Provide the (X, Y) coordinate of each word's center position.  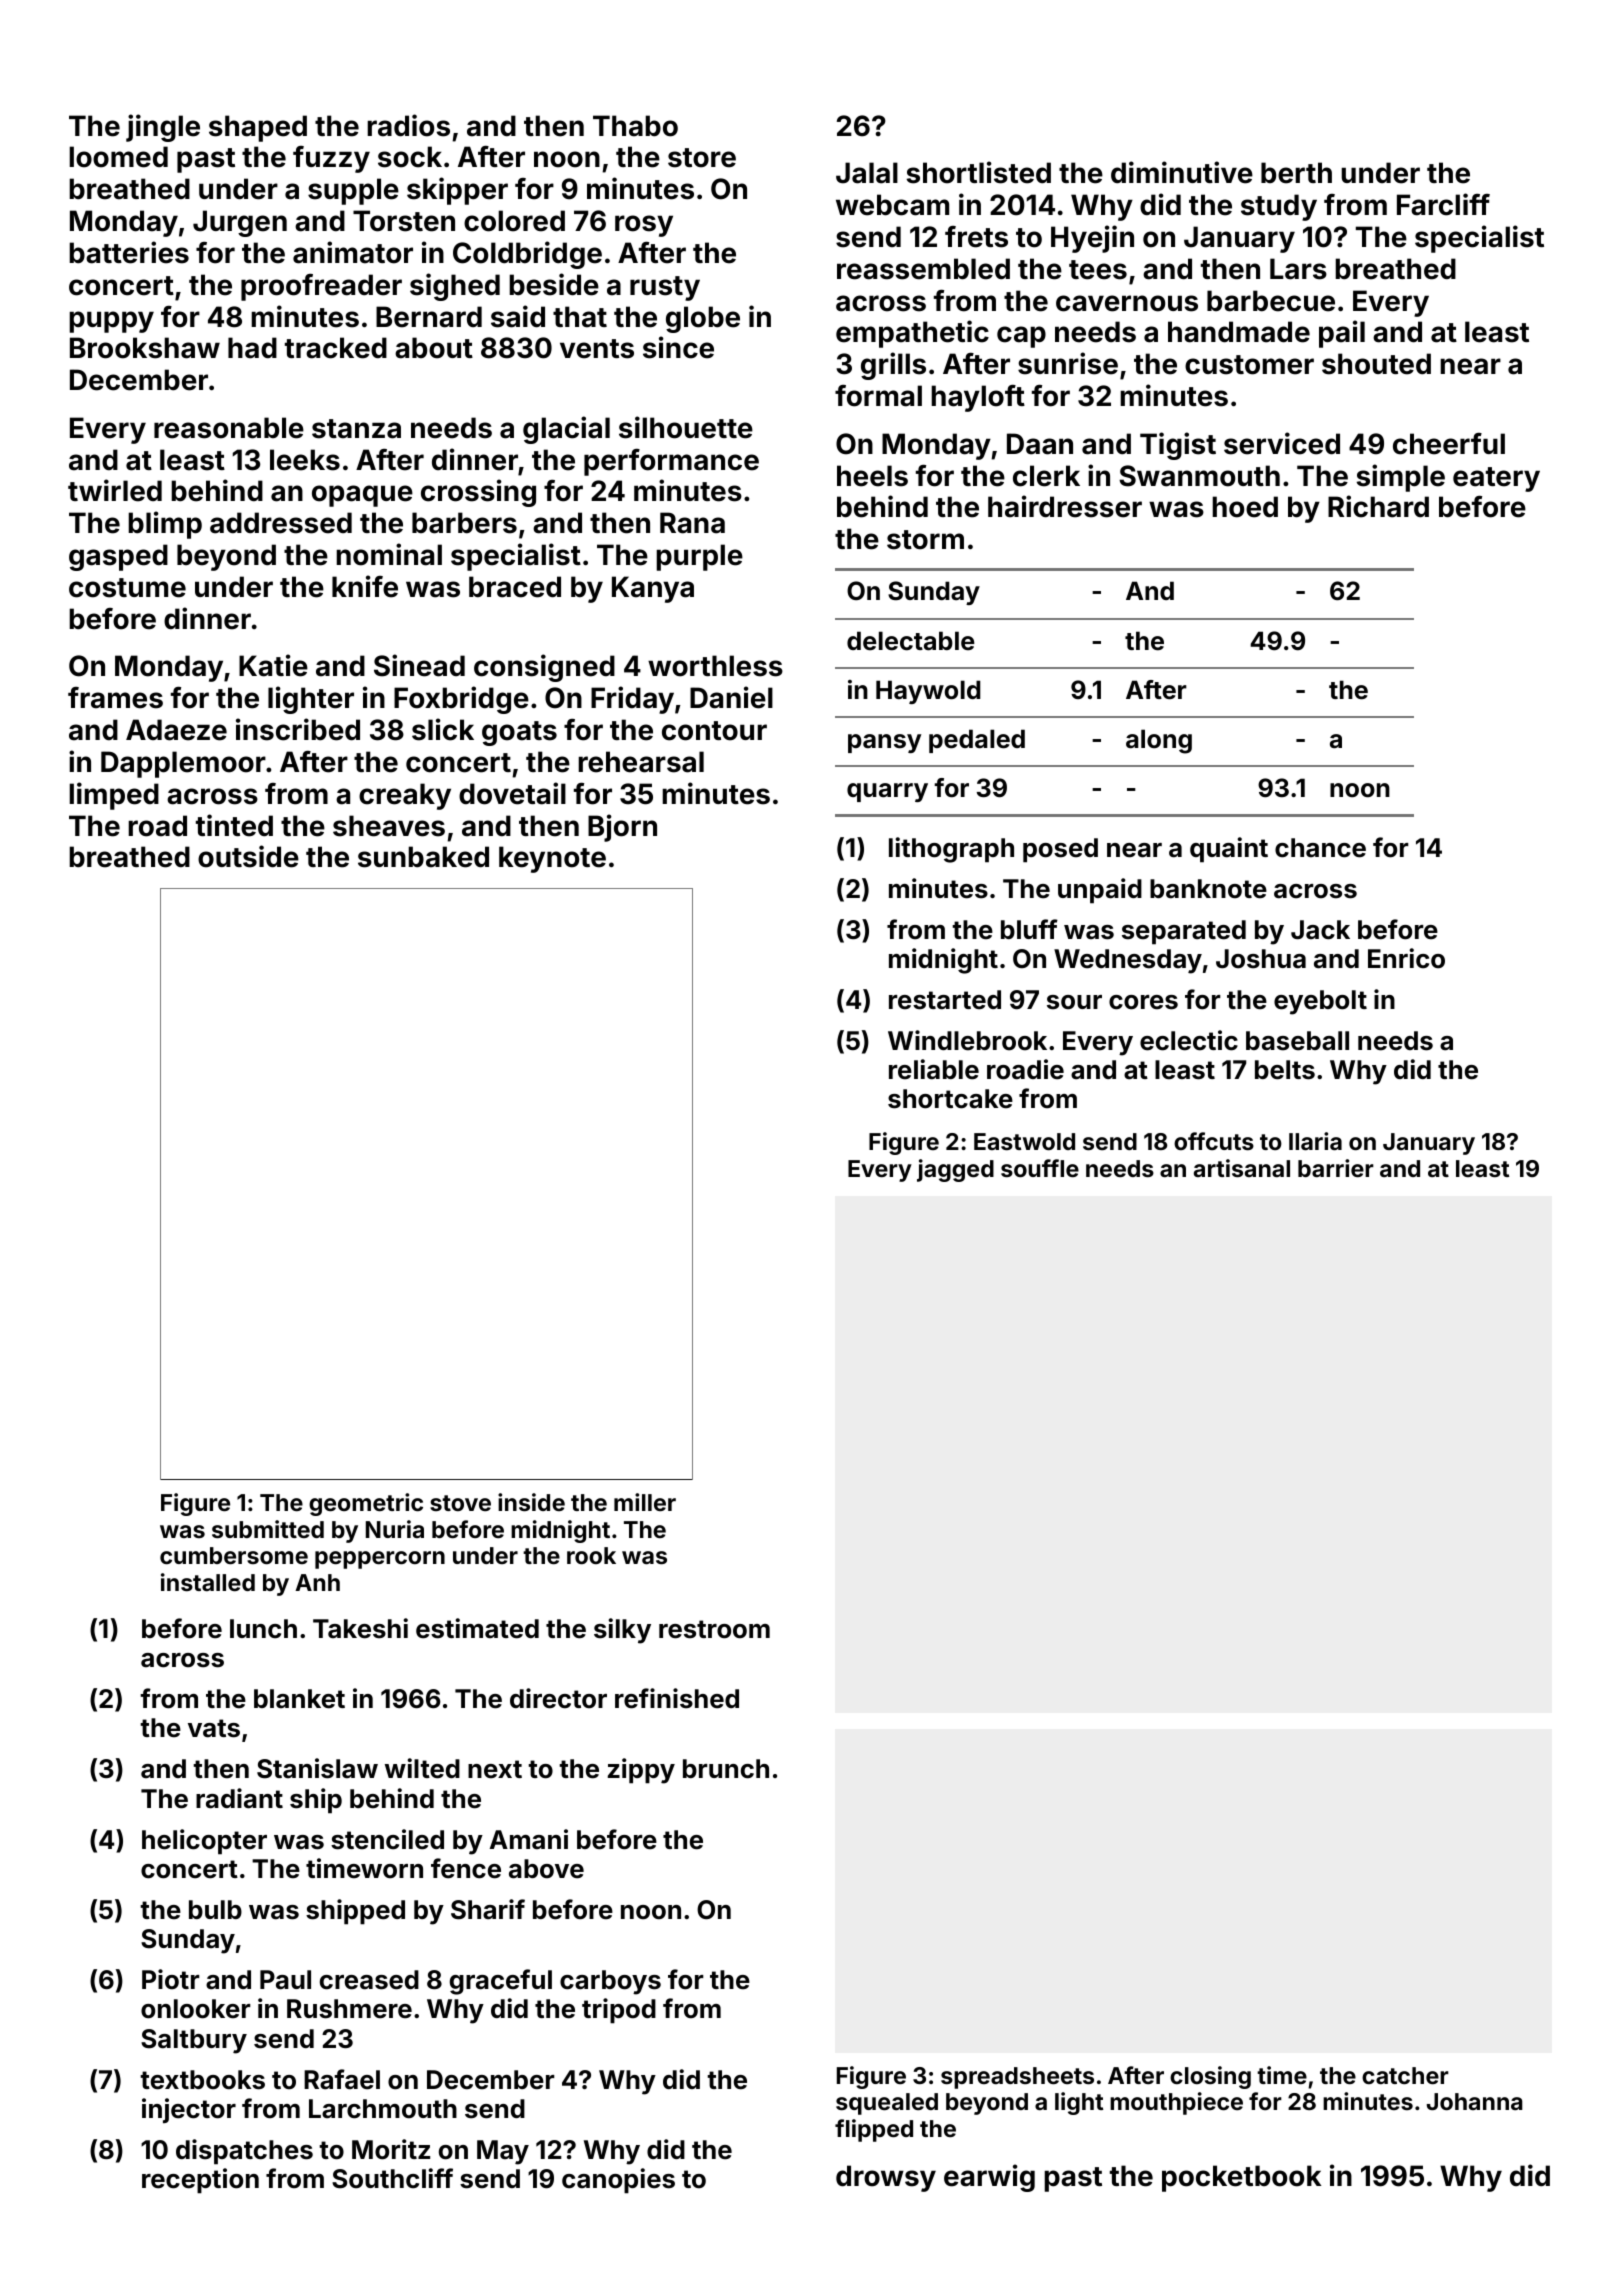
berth (1296, 173)
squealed (887, 2104)
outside (248, 856)
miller (645, 1502)
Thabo (635, 126)
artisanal (1242, 1168)
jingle (163, 128)
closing (1210, 2077)
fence (466, 1868)
